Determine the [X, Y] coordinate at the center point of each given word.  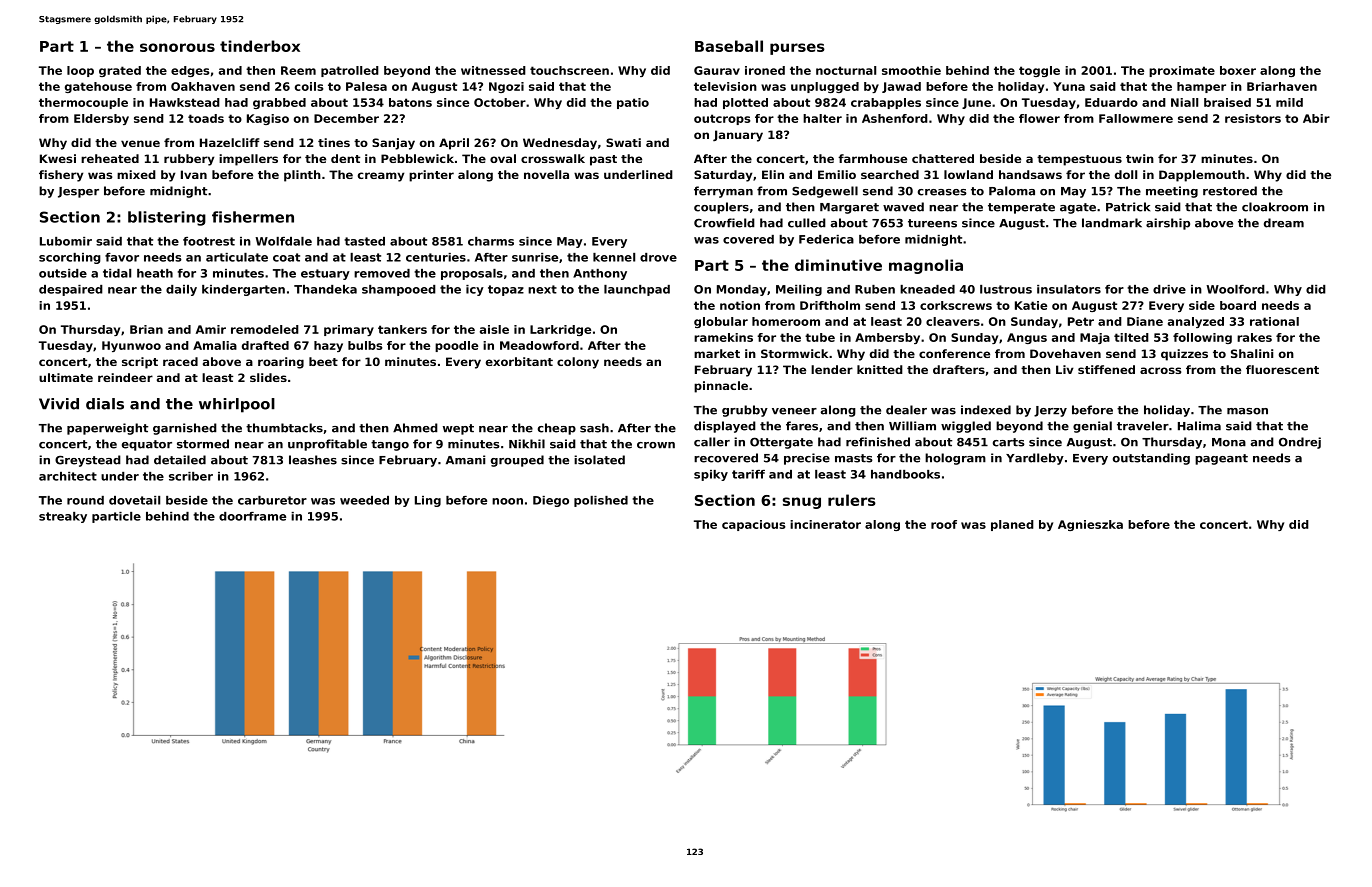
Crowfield [724, 223]
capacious [753, 525]
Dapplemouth [1202, 176]
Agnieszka [1090, 525]
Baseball [729, 46]
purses [797, 49]
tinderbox [260, 46]
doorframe [252, 516]
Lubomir [66, 241]
